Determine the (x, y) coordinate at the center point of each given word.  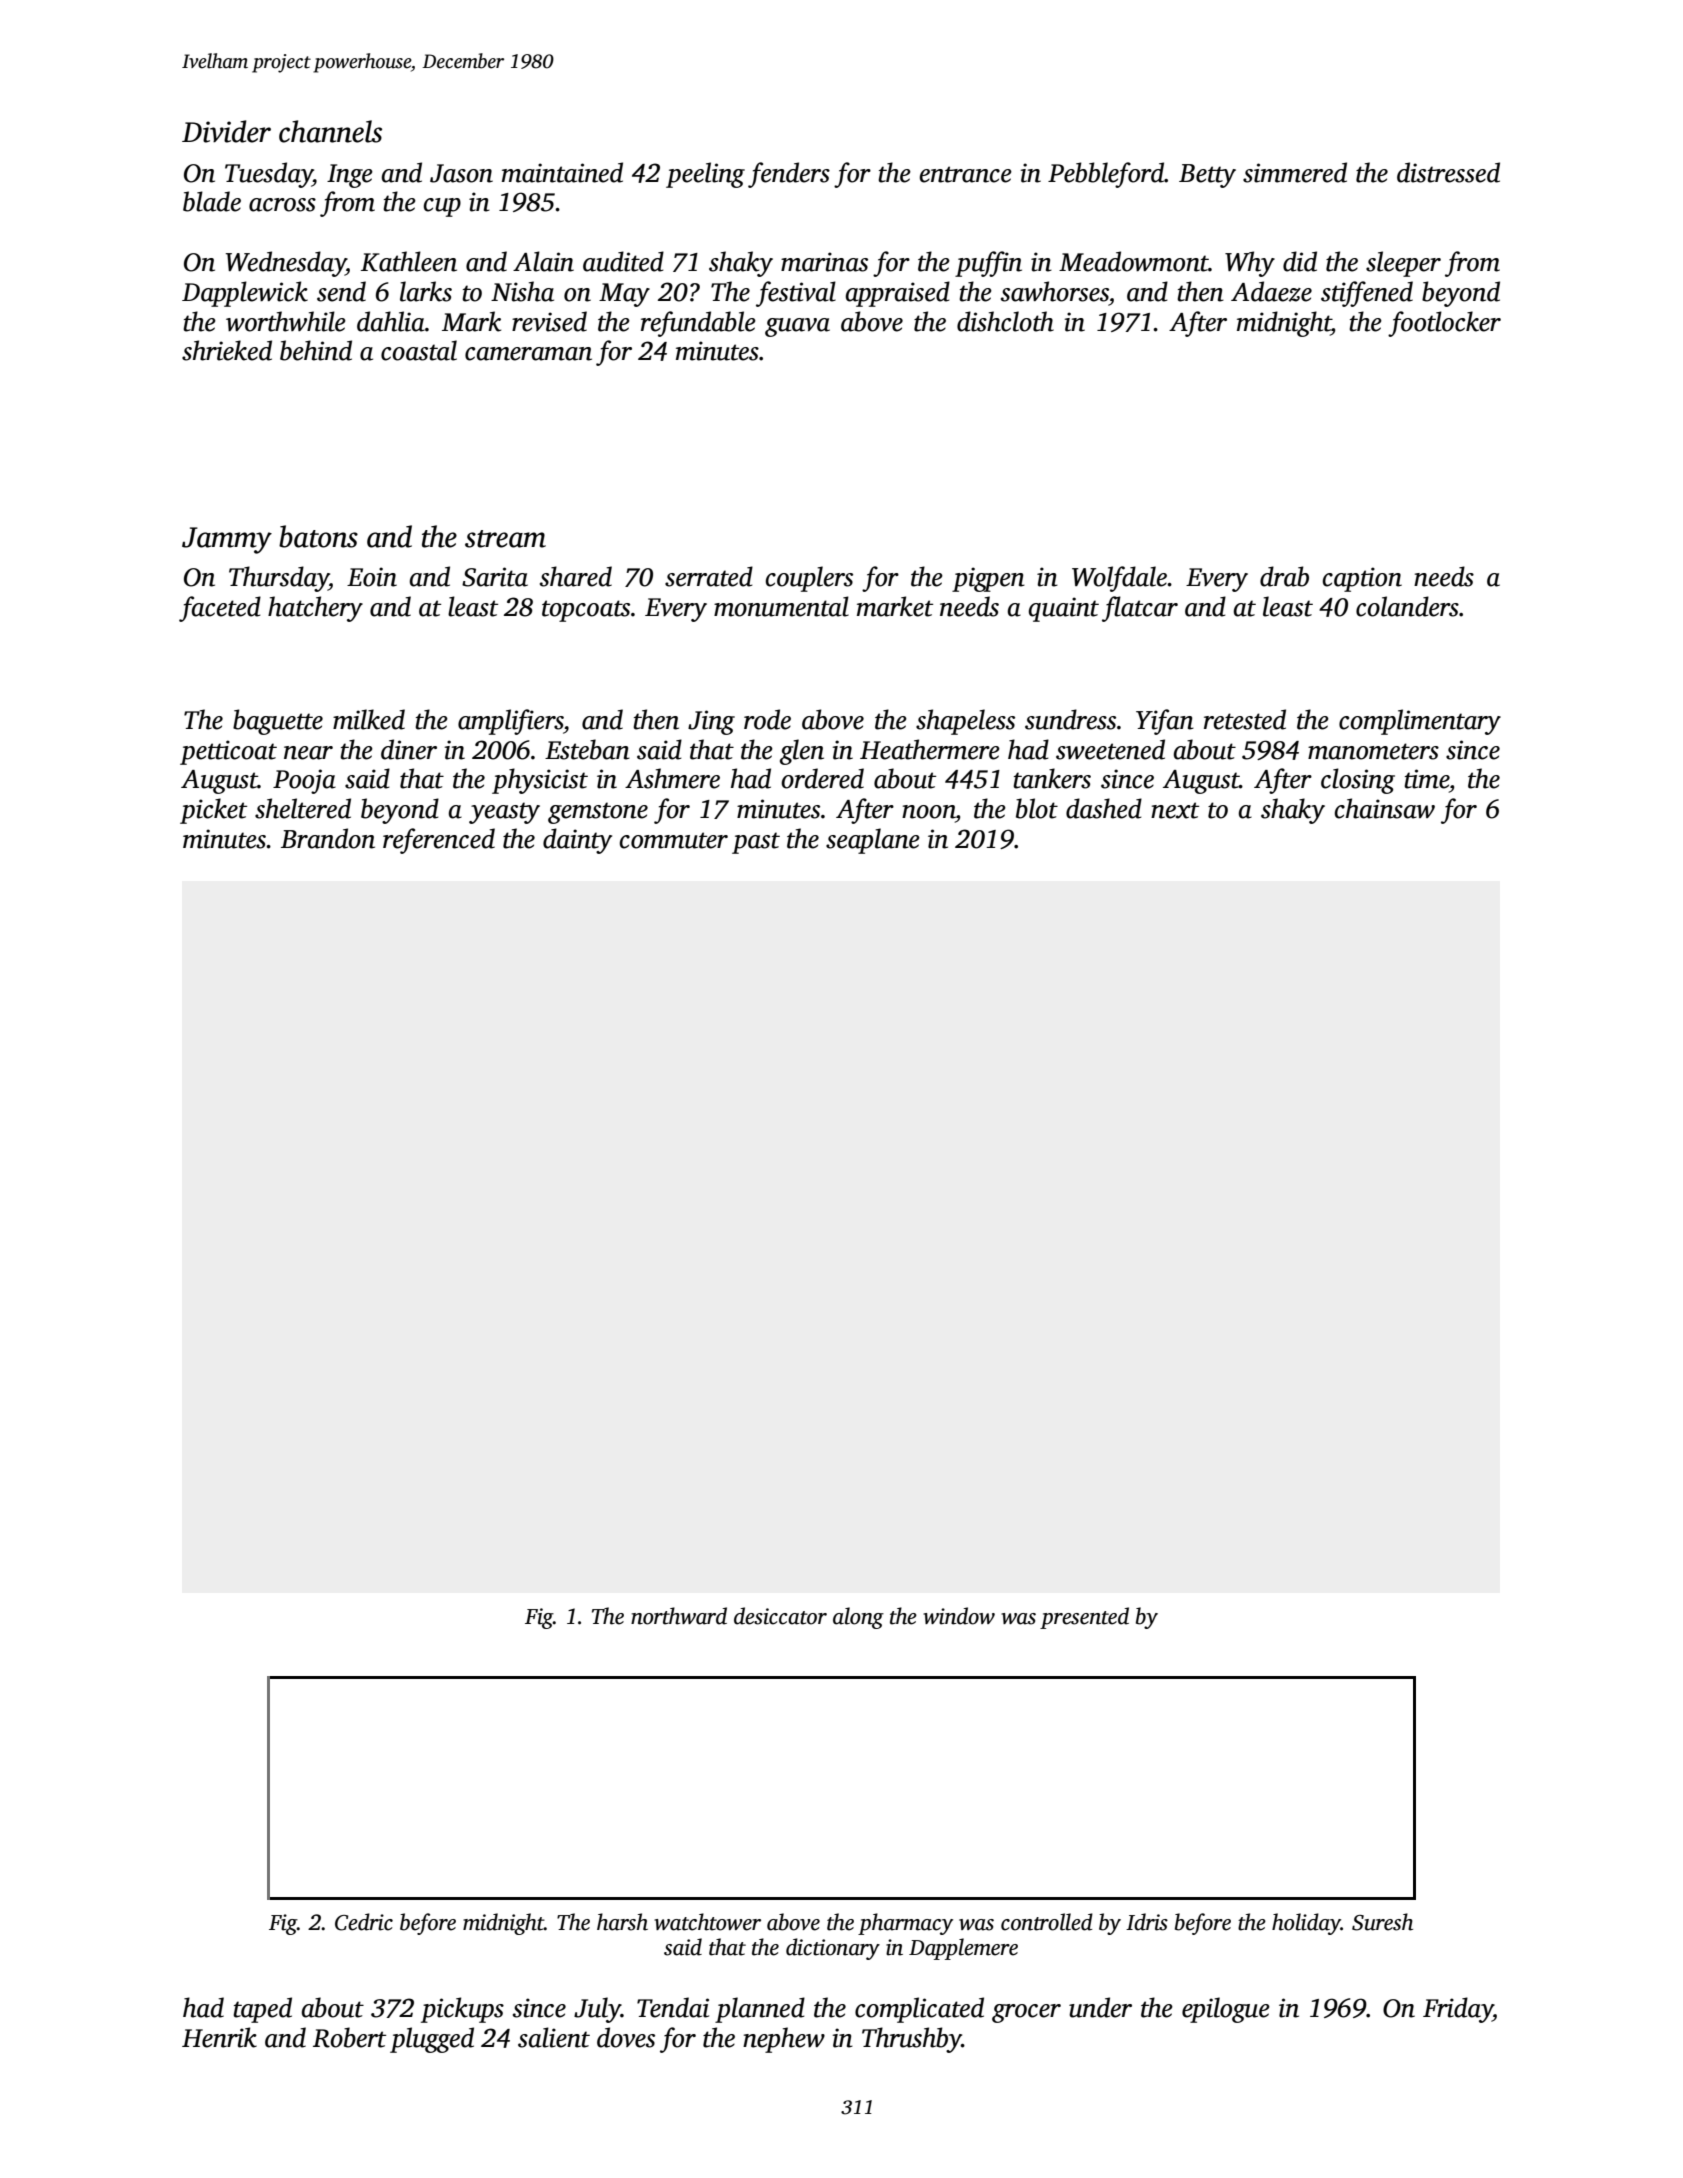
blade (212, 201)
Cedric (364, 1922)
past (756, 843)
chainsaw (1385, 808)
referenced (439, 841)
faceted (220, 609)
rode (767, 719)
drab (1284, 576)
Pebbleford (1106, 175)
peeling (705, 175)
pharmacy (905, 1924)
